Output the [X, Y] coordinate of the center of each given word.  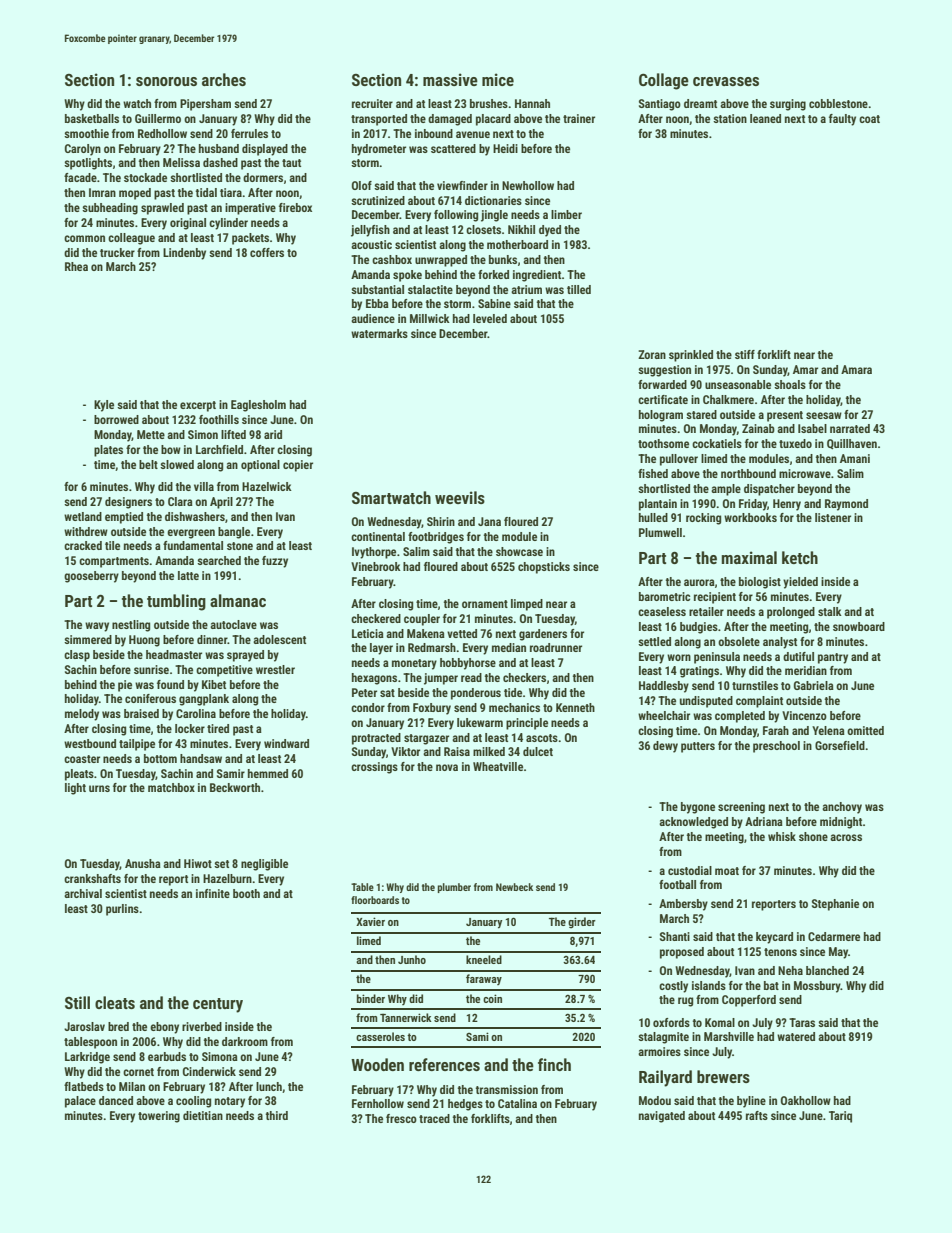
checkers [524, 677]
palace [80, 1102]
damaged [450, 120]
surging [788, 105]
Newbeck [514, 887]
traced [434, 1118]
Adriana [764, 821]
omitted [865, 730]
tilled [579, 289]
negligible [264, 865]
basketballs [92, 118]
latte [188, 575]
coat [869, 119]
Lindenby [184, 254]
